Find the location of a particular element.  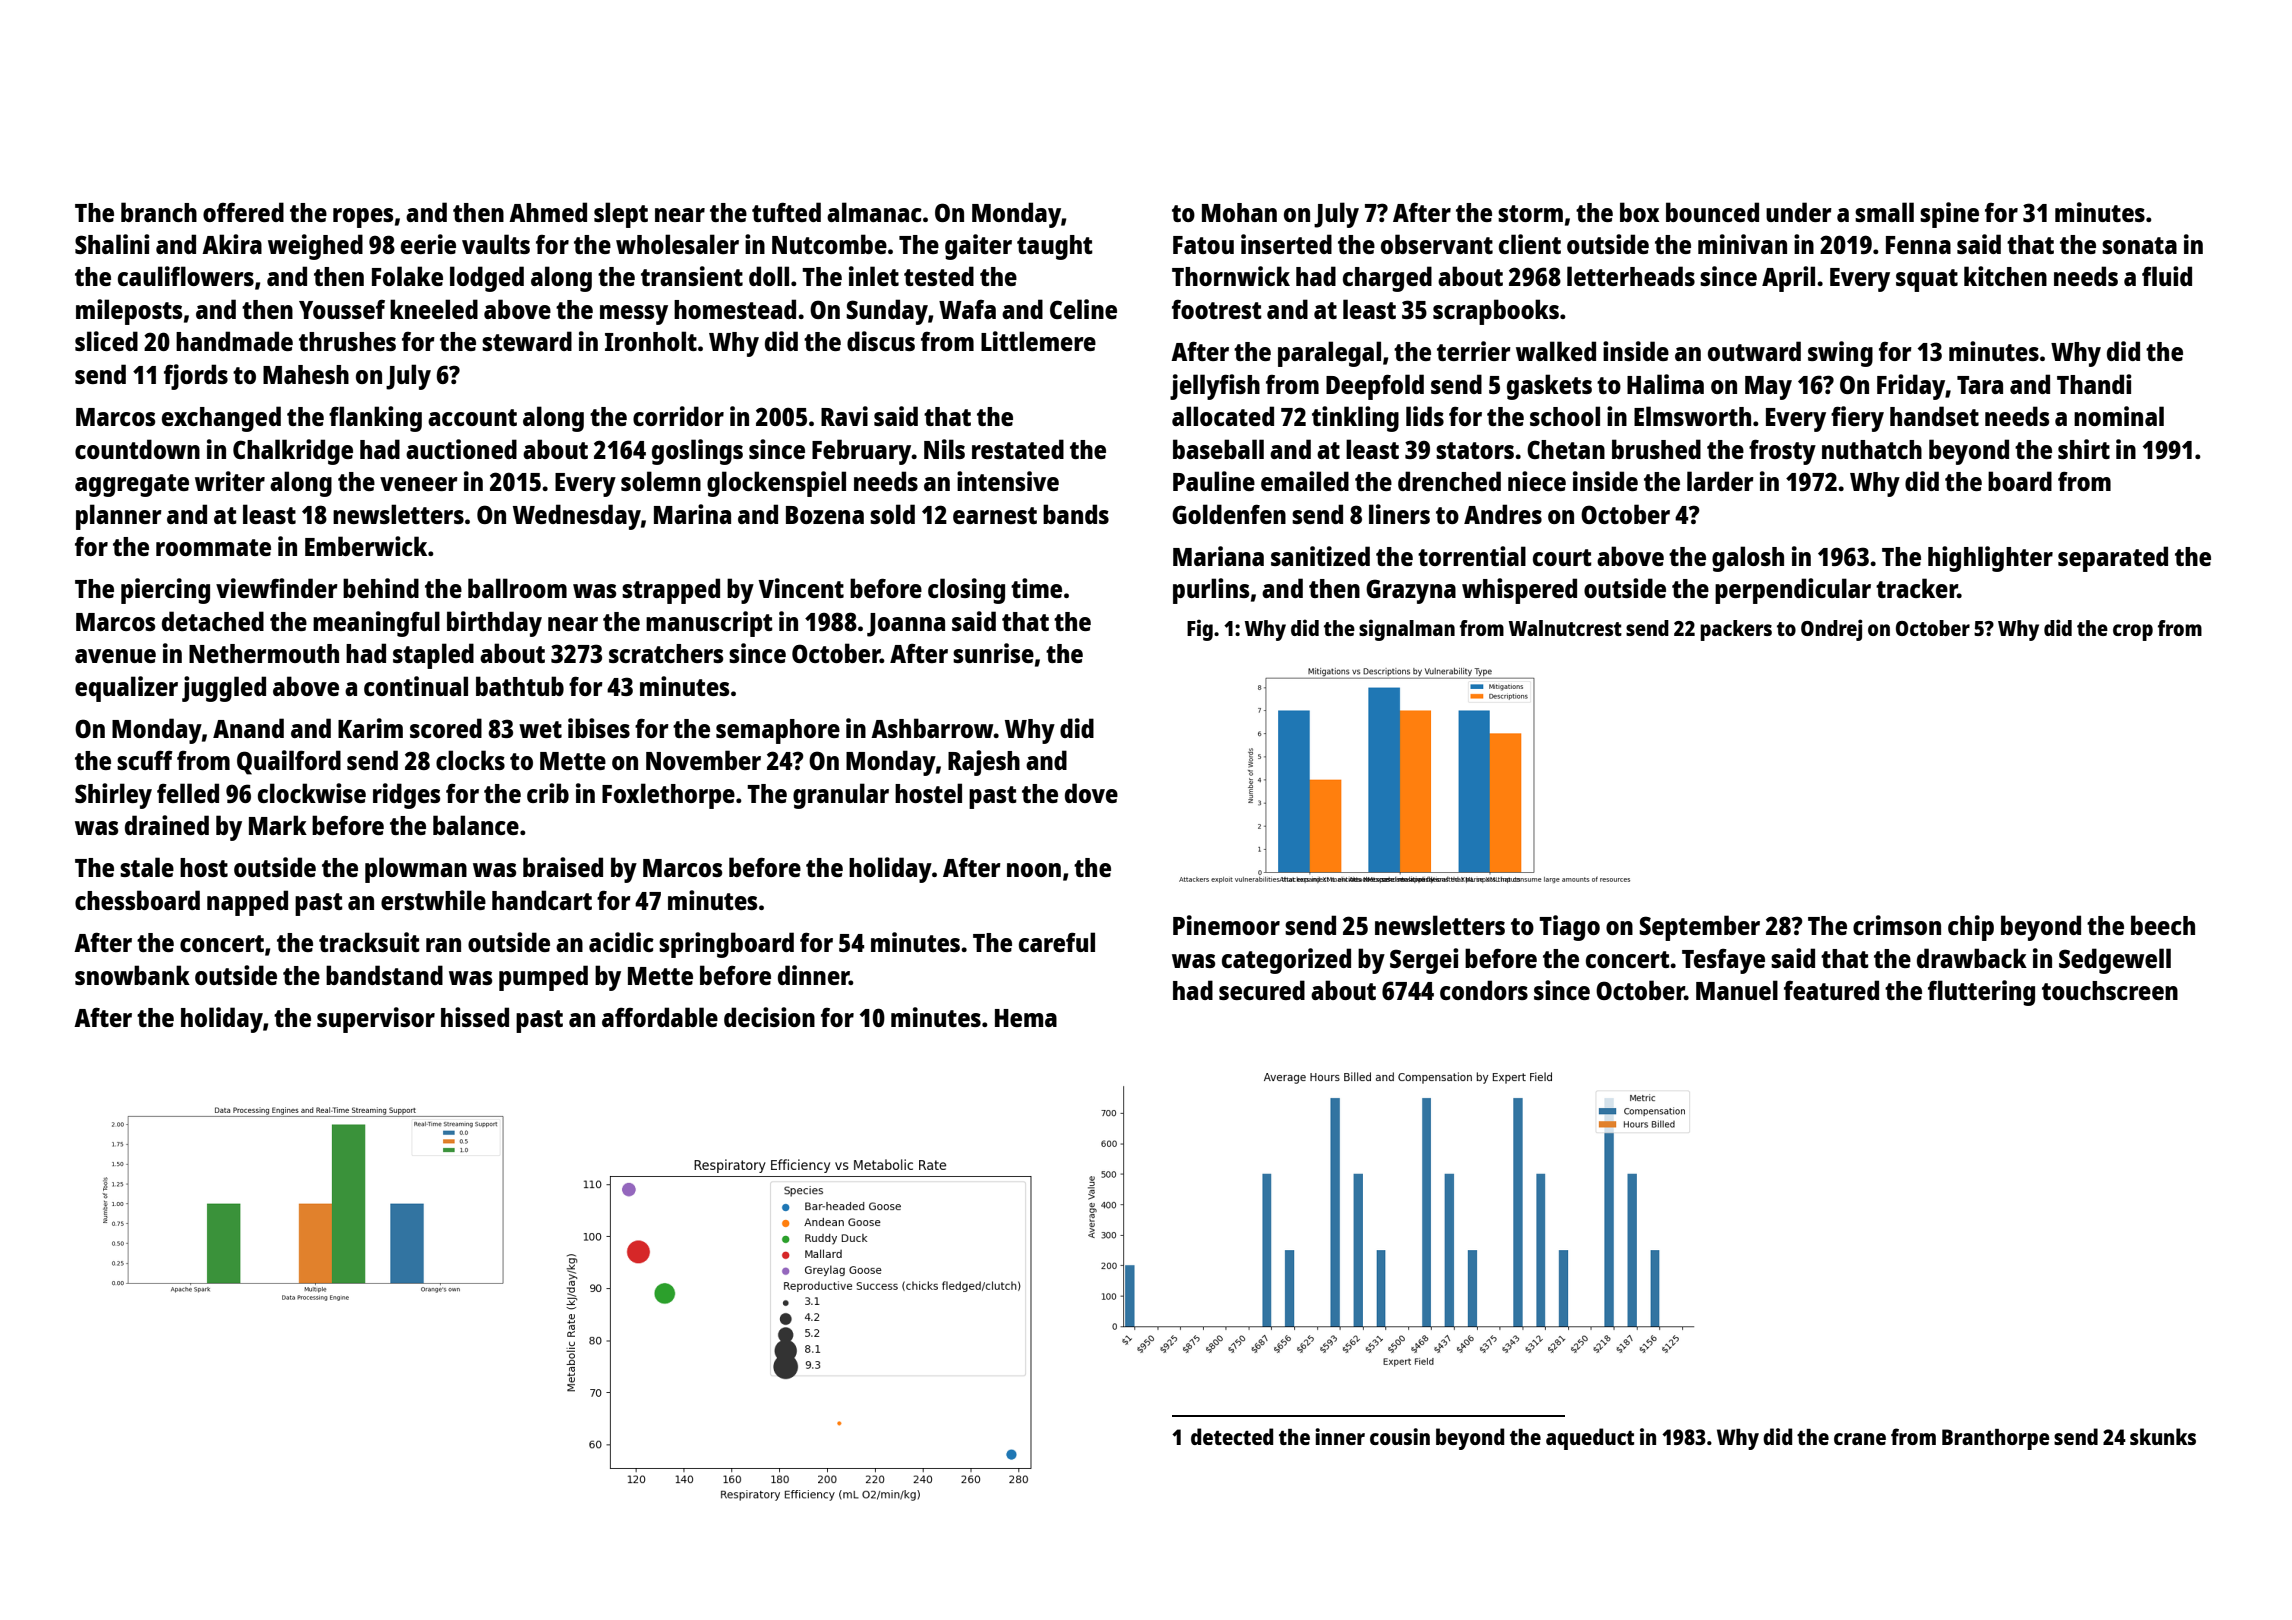

skunks is located at coordinates (2163, 1436).
